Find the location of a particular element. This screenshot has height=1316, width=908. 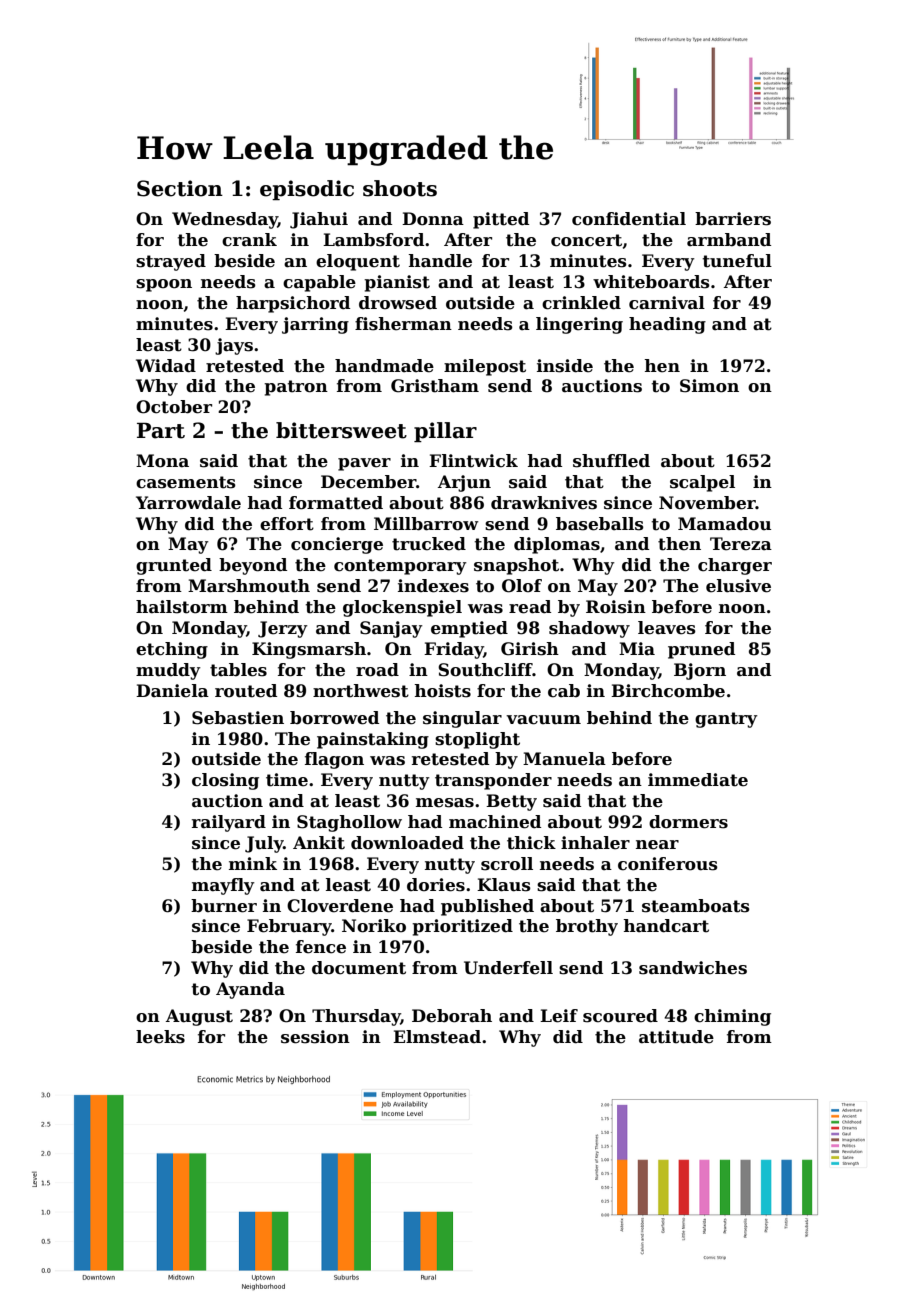

Betty is located at coordinates (511, 802).
